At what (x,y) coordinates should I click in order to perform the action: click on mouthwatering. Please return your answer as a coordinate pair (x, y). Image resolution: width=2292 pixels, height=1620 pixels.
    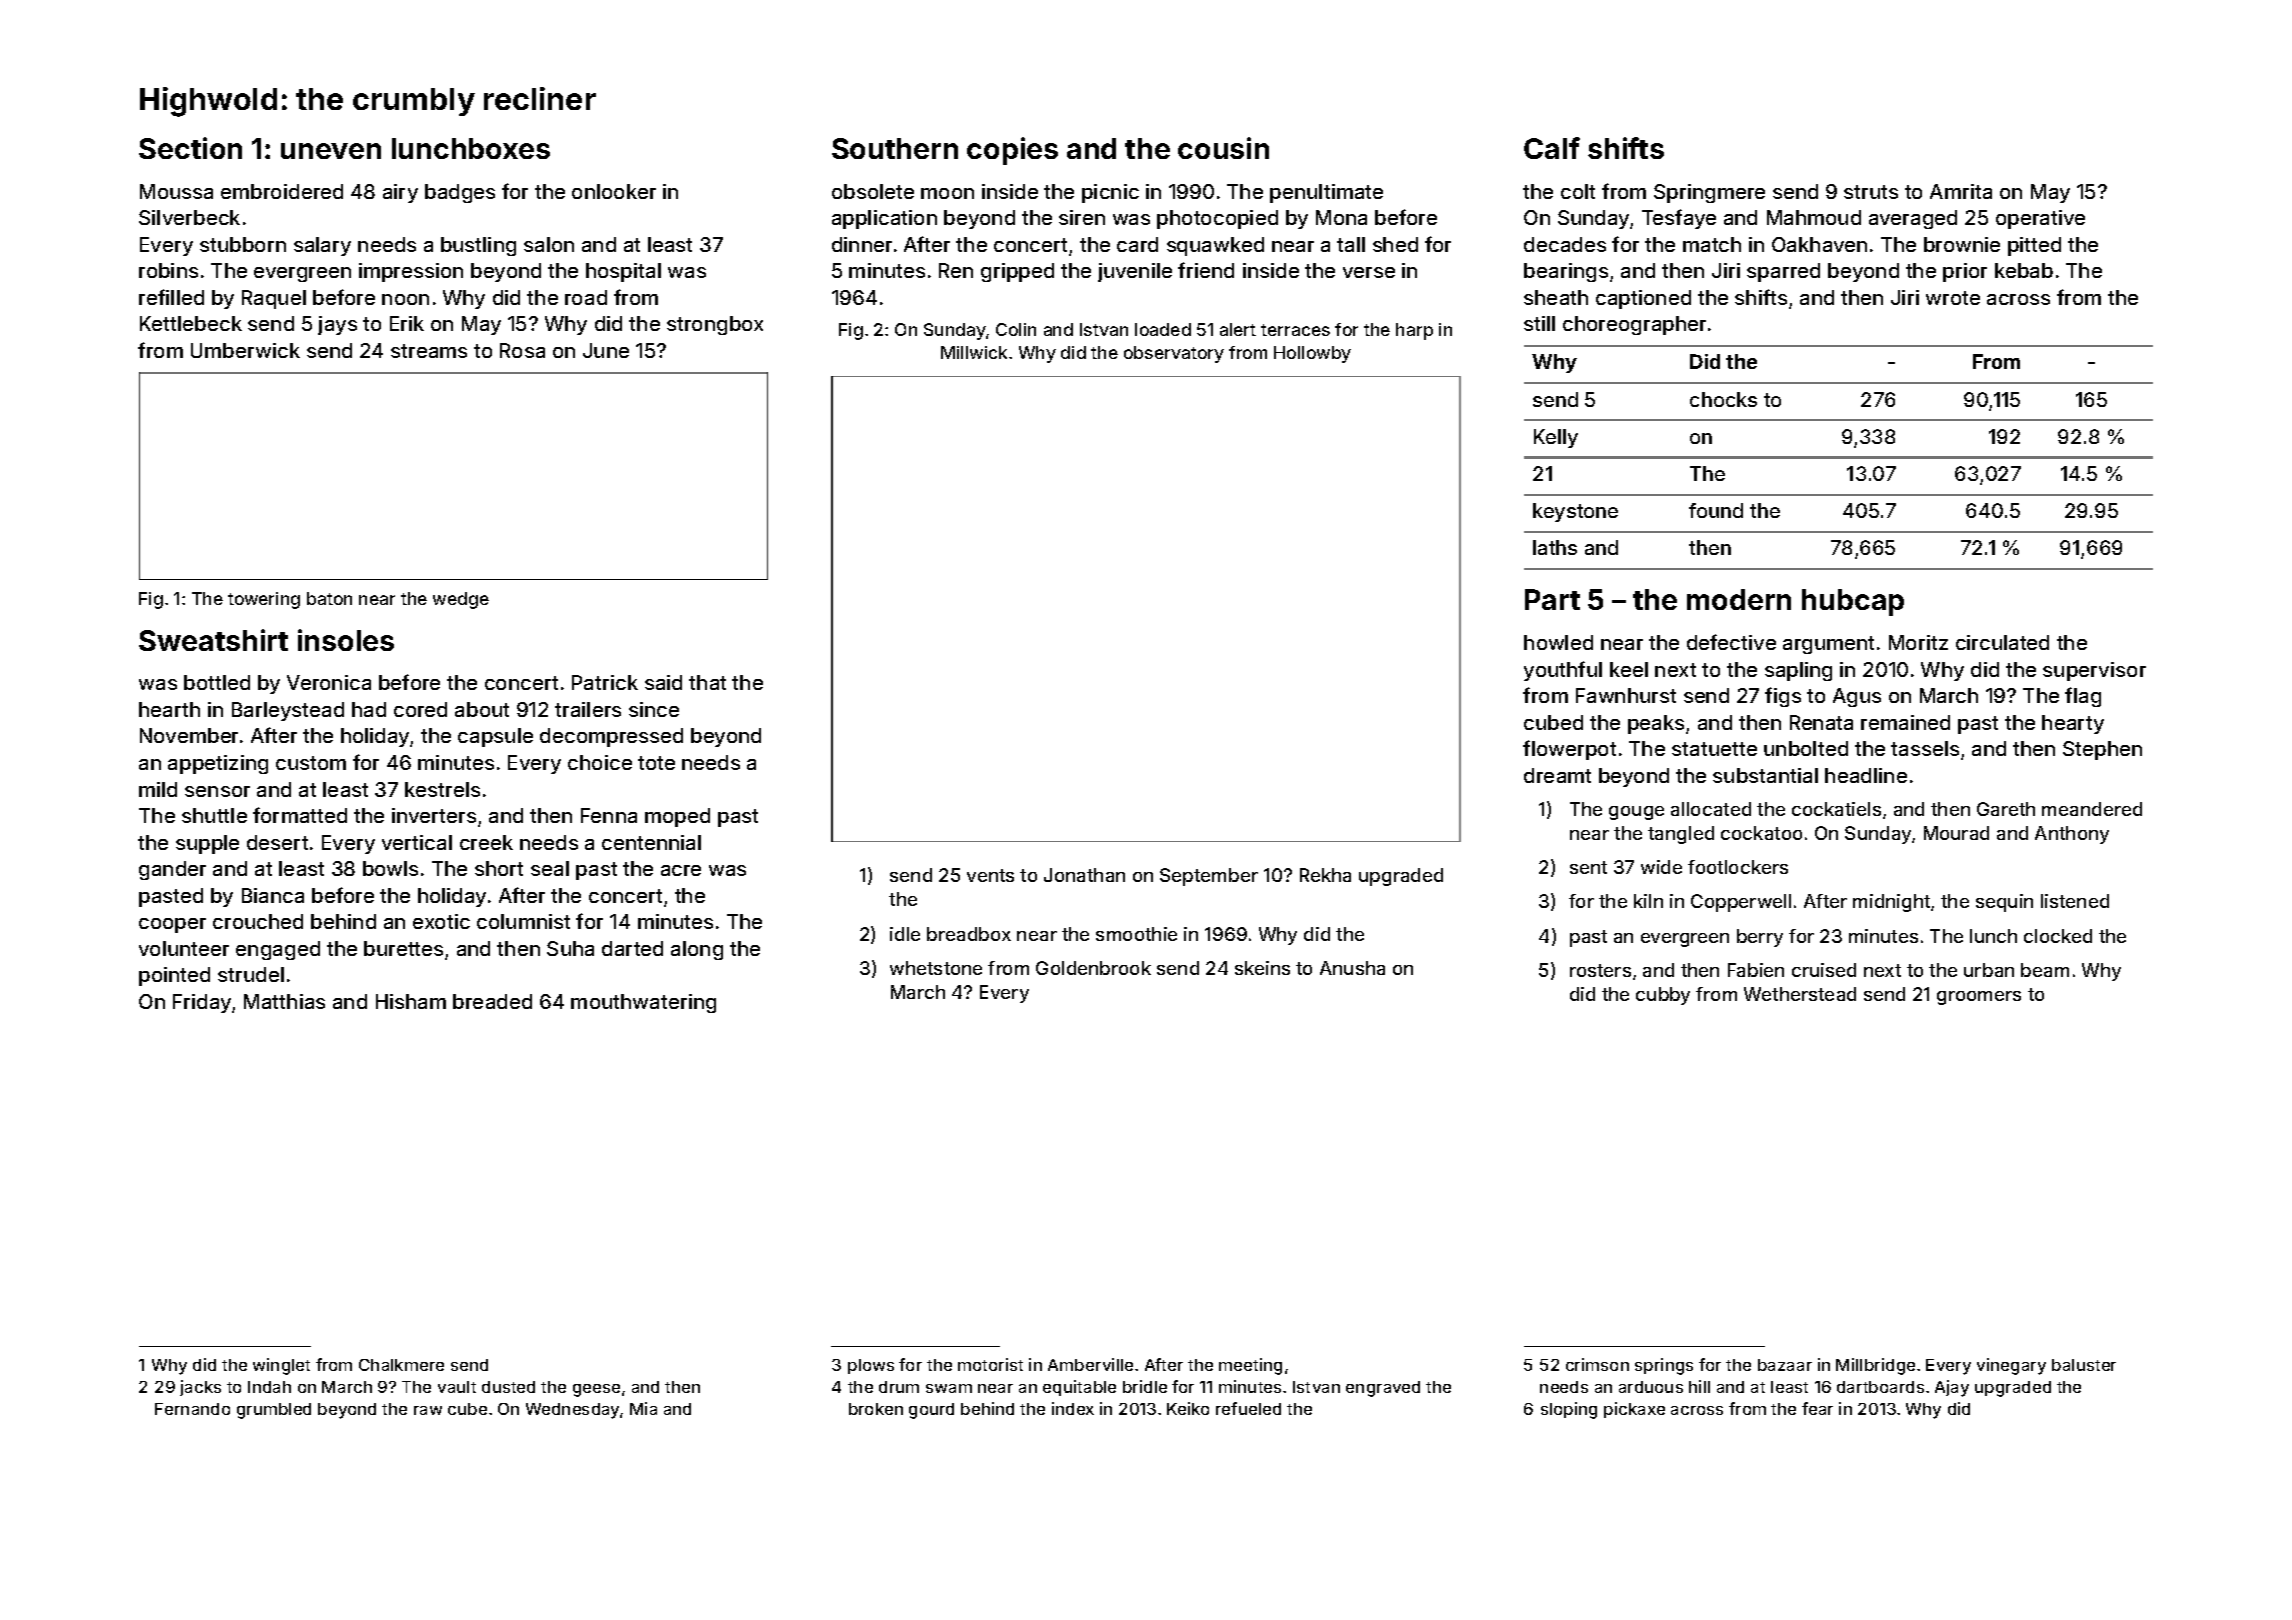
    Looking at the image, I should click on (643, 1003).
